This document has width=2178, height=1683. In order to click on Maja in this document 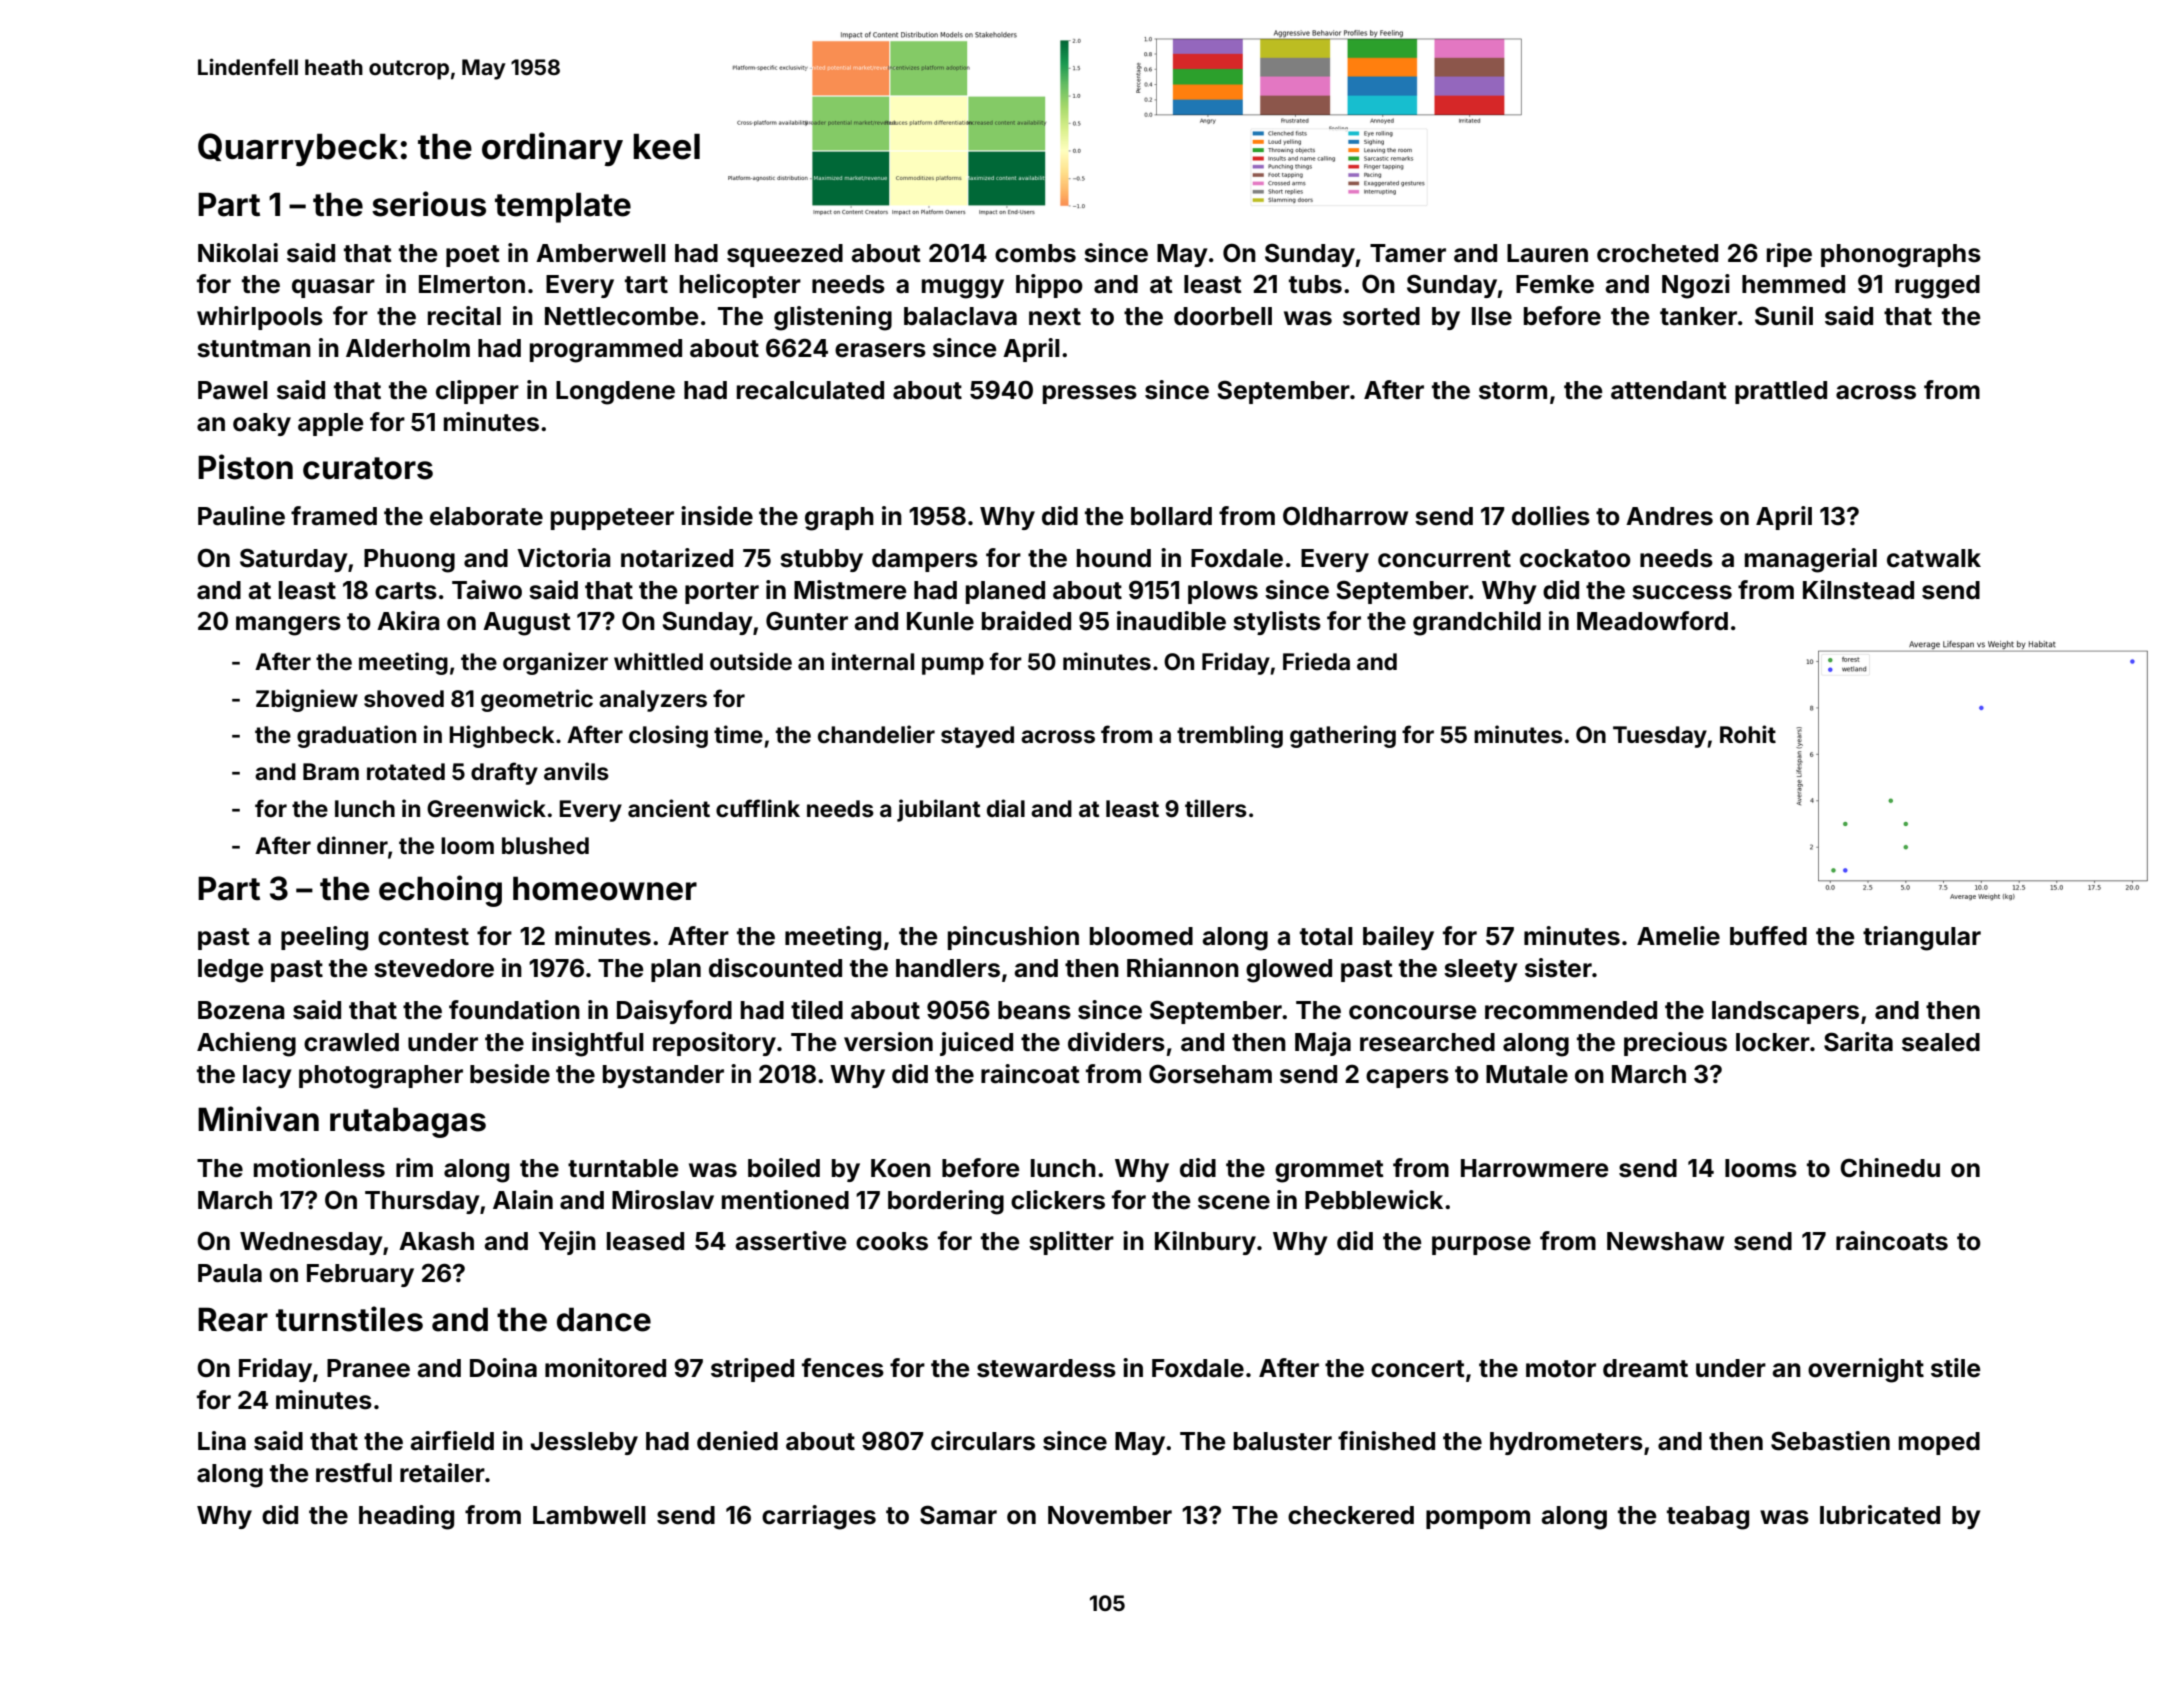, I will do `click(1323, 1044)`.
